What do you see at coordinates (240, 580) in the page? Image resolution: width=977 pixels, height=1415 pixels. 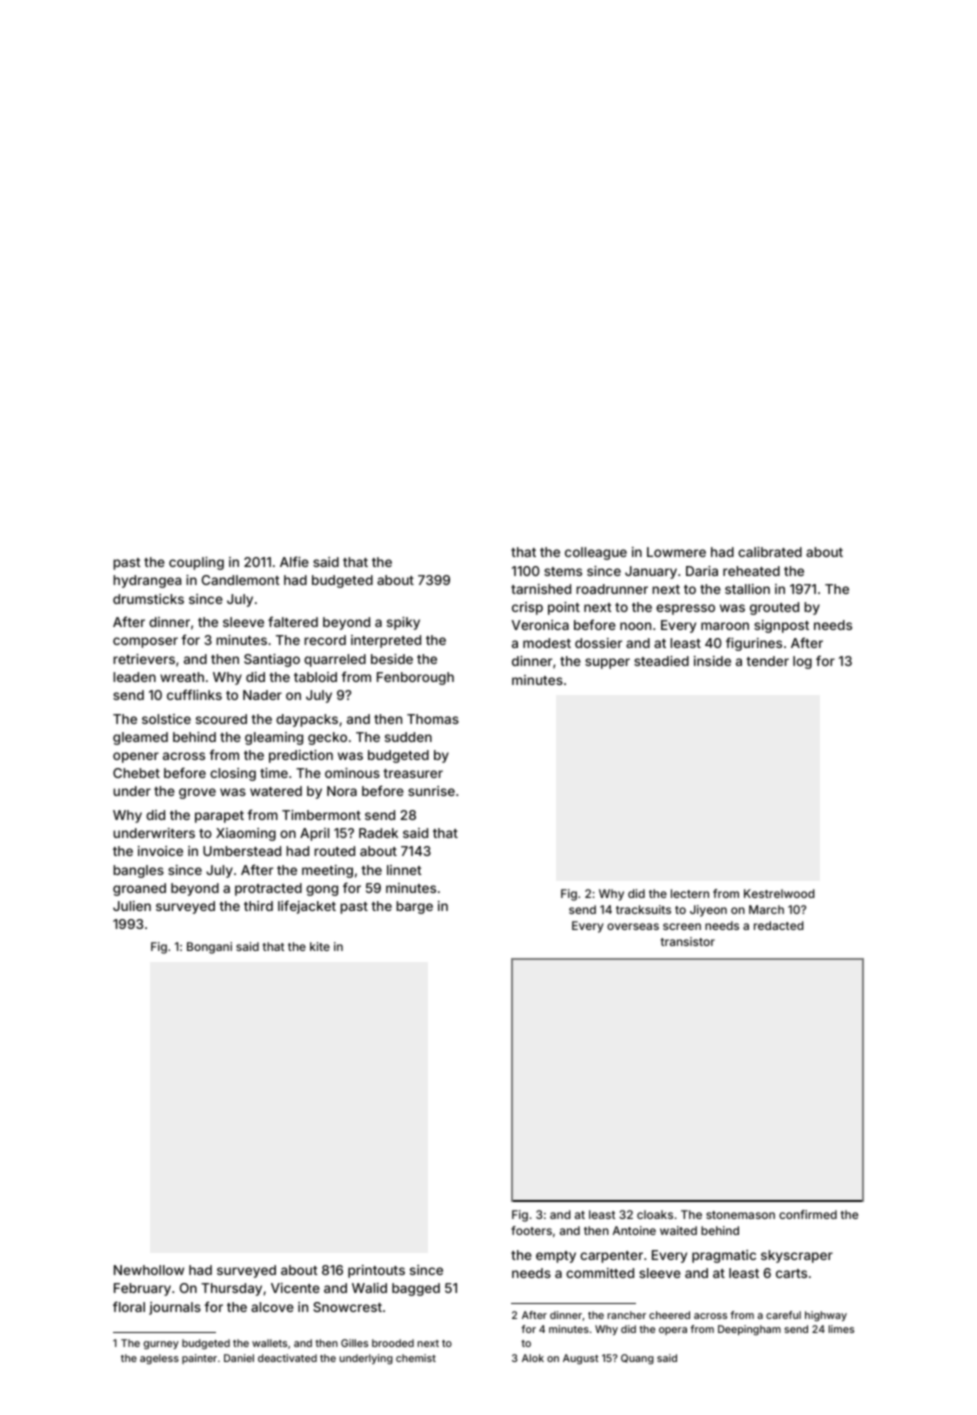 I see `Candlemont` at bounding box center [240, 580].
